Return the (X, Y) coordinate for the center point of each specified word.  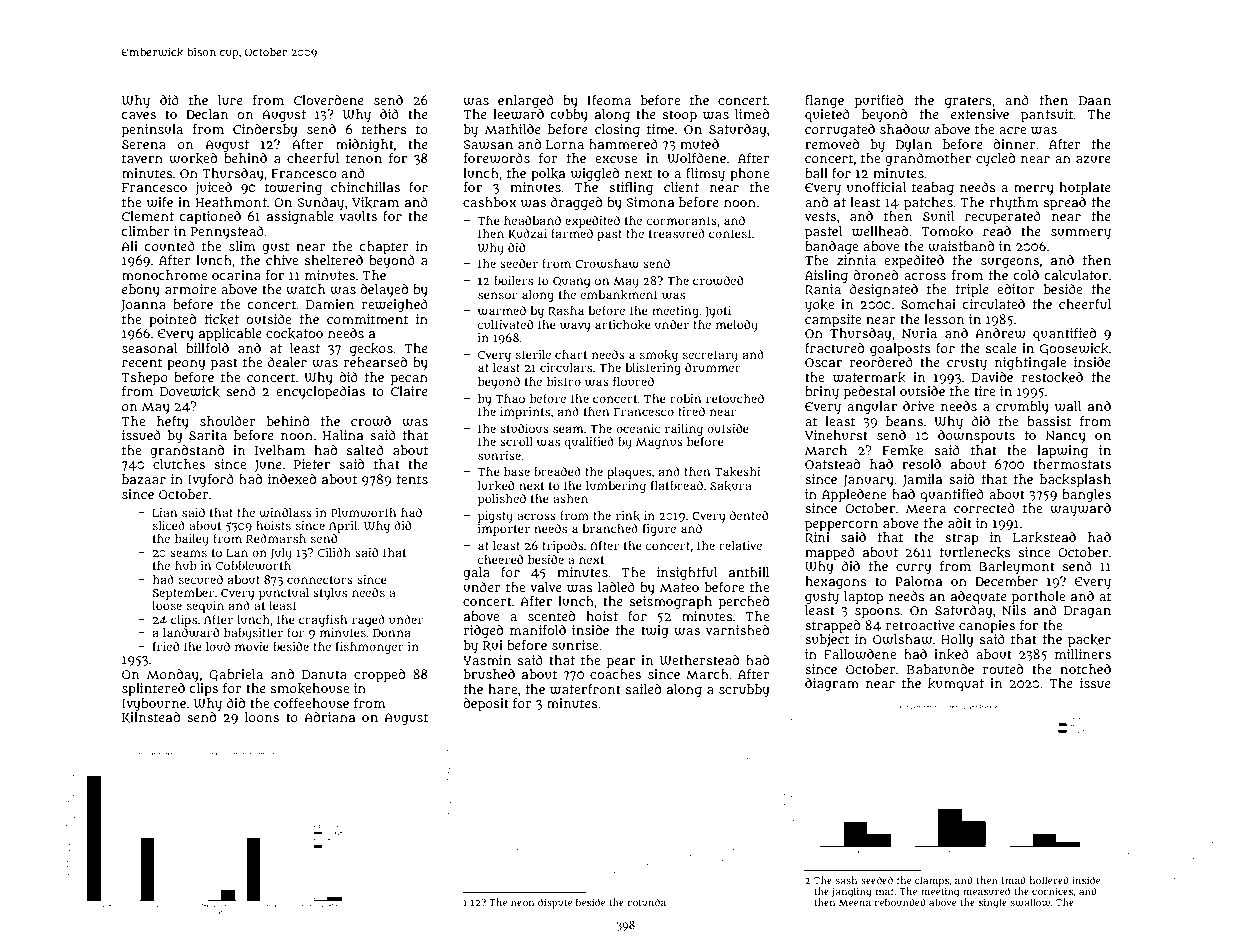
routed (1003, 669)
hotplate (1085, 189)
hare (502, 689)
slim (242, 246)
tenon (364, 158)
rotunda (647, 902)
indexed (292, 479)
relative (740, 545)
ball (816, 173)
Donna (392, 633)
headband (532, 220)
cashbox (489, 202)
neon (522, 903)
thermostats (1072, 464)
